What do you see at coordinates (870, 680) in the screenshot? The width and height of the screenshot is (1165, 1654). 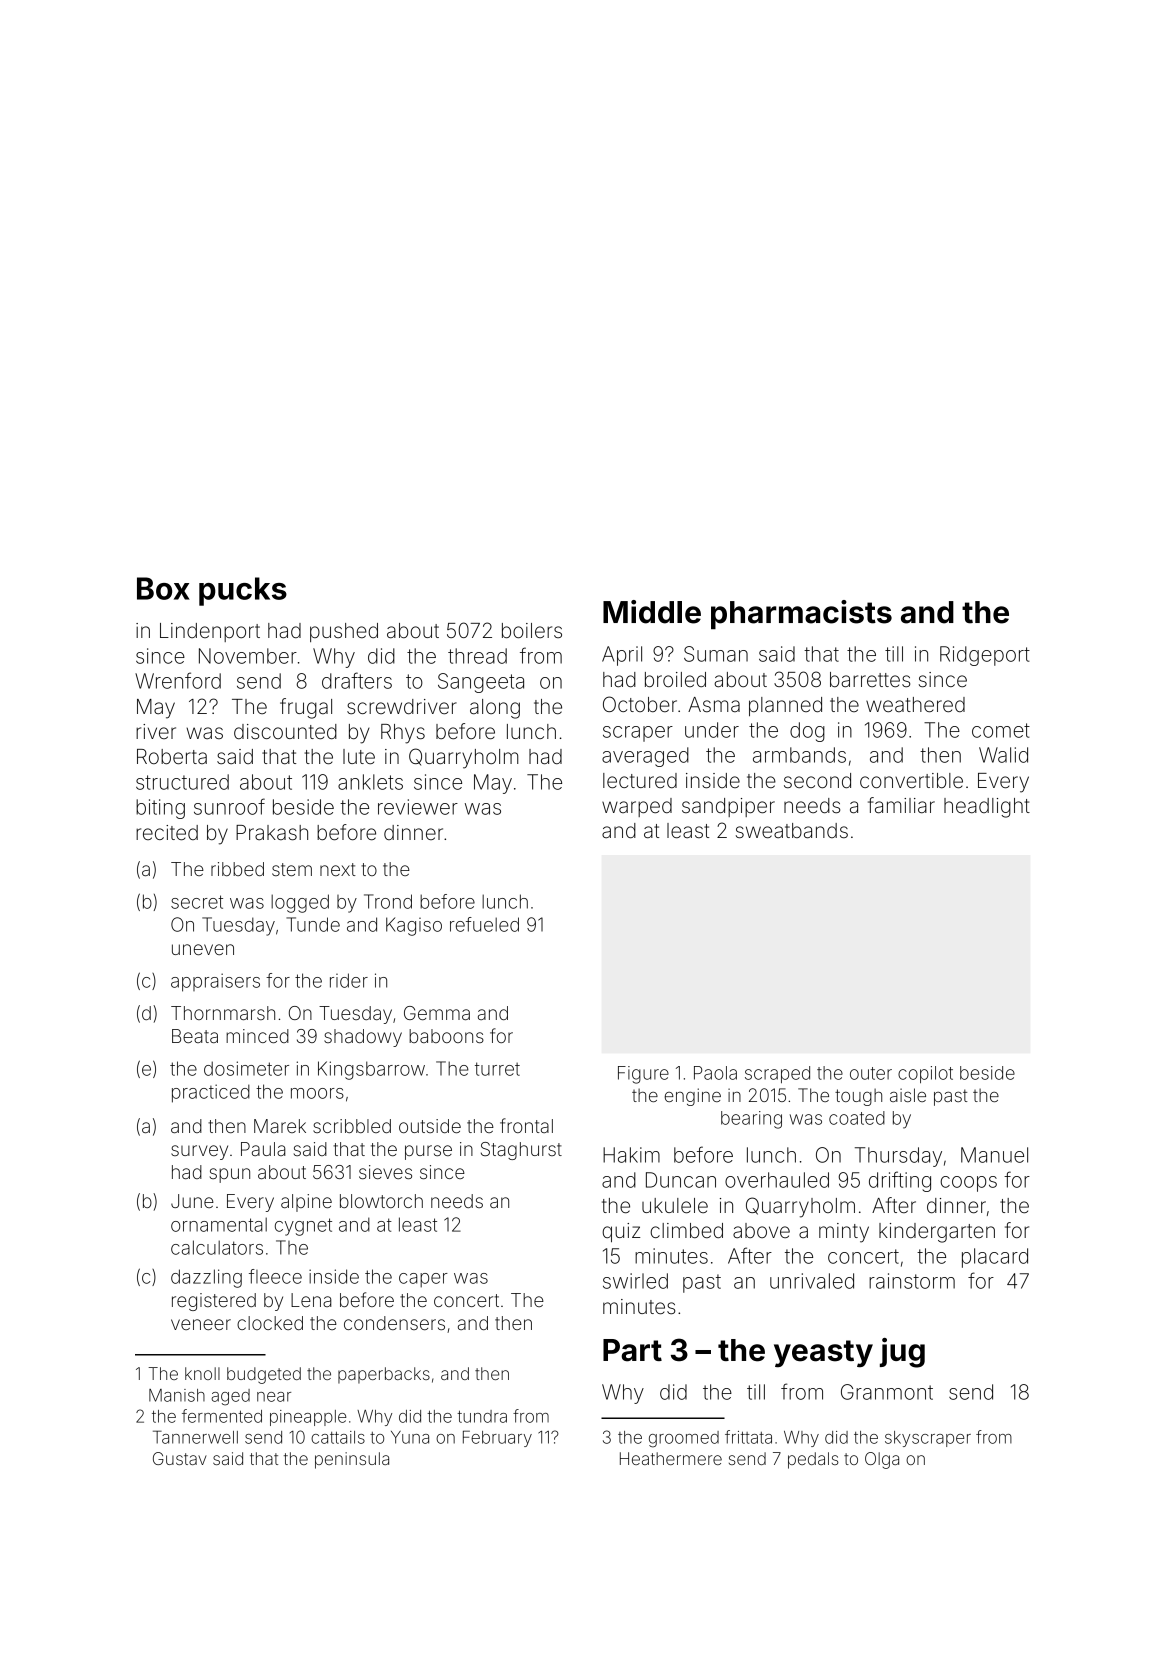 I see `barrettes` at bounding box center [870, 680].
